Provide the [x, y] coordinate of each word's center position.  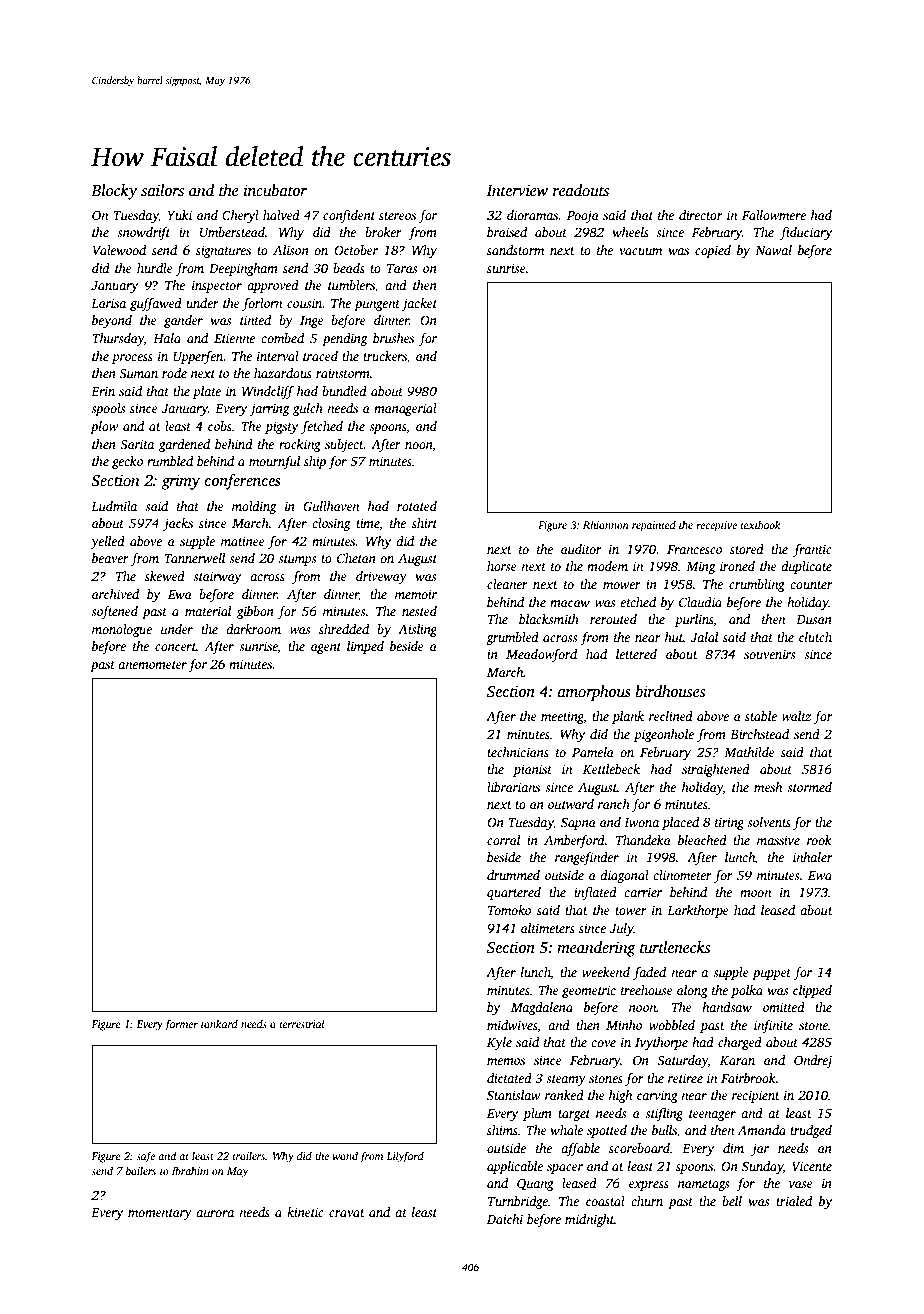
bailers [141, 1170]
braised [507, 232]
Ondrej [813, 1061]
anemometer [152, 665]
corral [503, 840]
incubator [275, 190]
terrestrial [302, 1023]
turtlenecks [675, 947]
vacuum [640, 251]
